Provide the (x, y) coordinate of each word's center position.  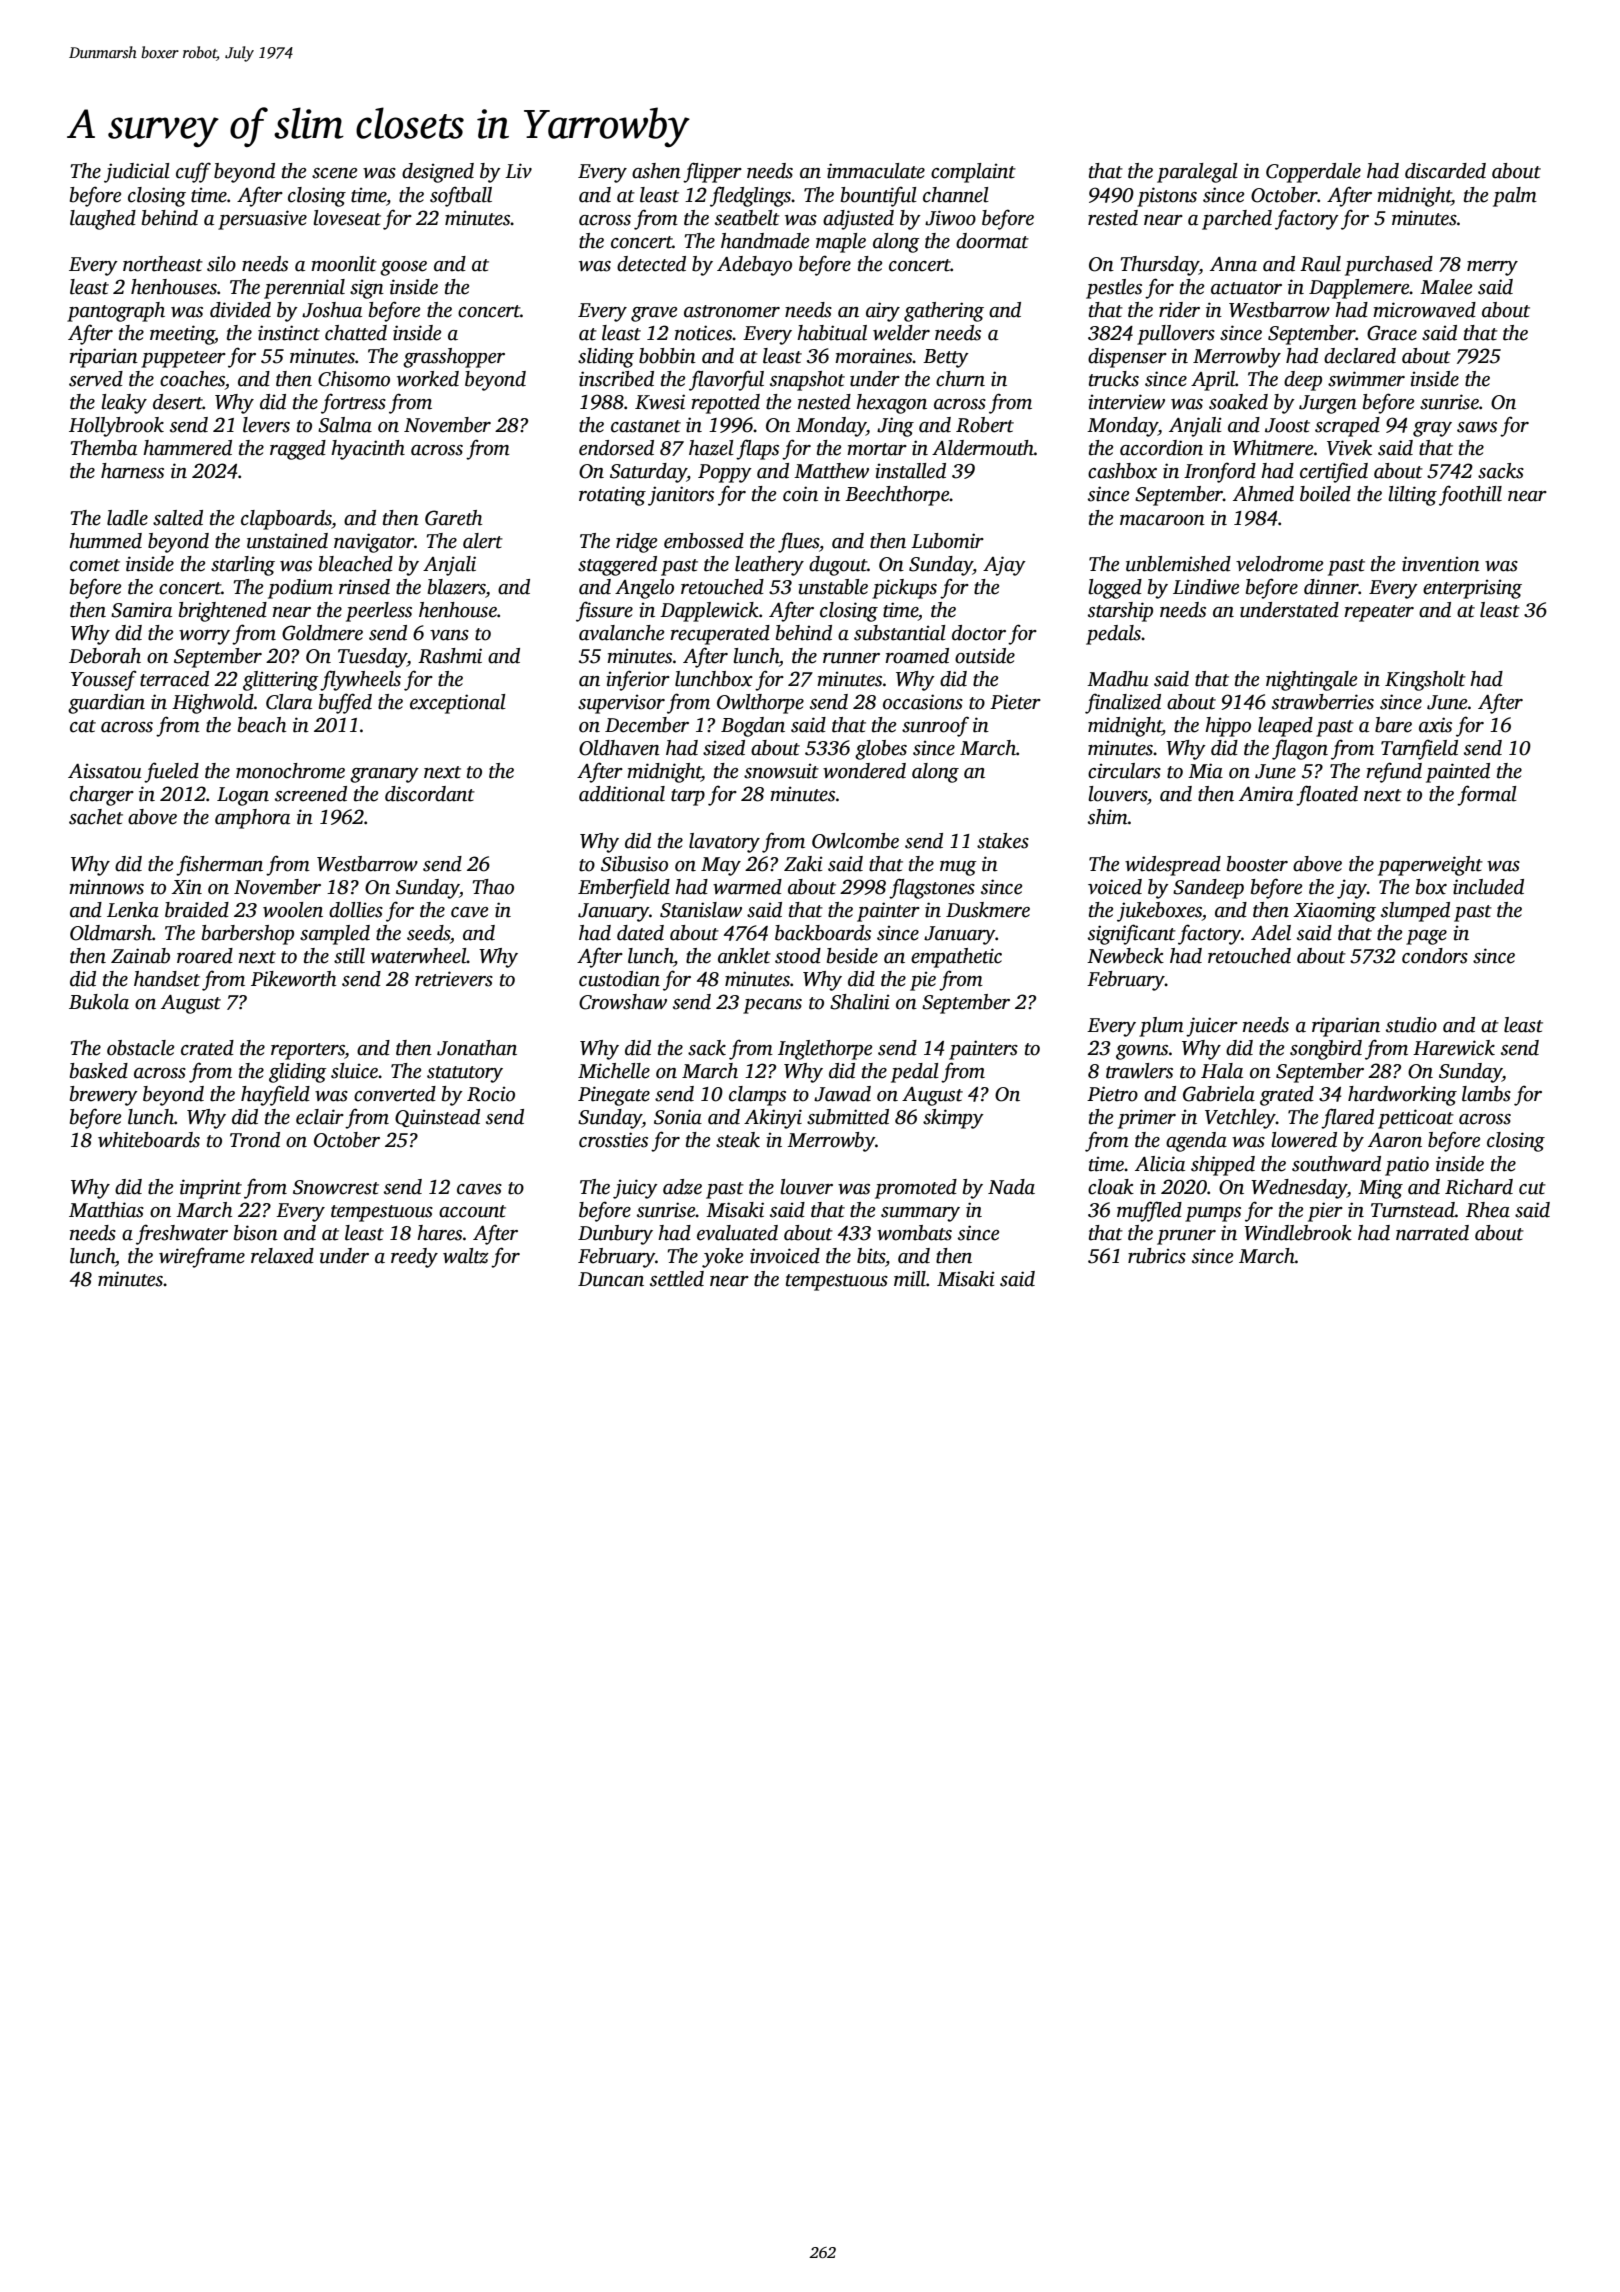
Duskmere (988, 910)
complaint (973, 173)
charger (102, 796)
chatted (356, 333)
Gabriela (1219, 1094)
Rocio (491, 1094)
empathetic (956, 958)
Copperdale (1313, 173)
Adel (1271, 933)
